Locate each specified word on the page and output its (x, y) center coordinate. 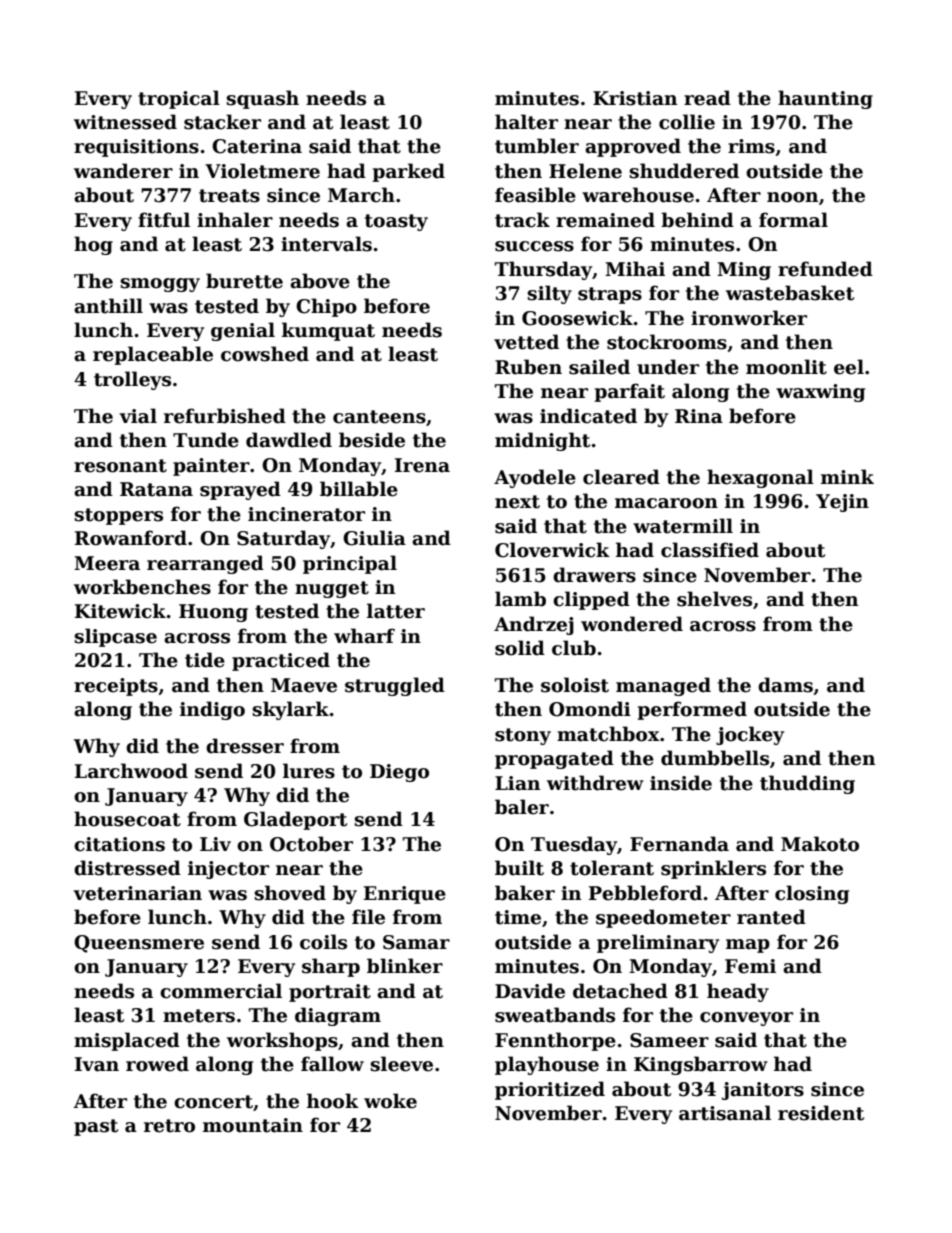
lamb (520, 599)
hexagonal (760, 478)
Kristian (635, 98)
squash (262, 99)
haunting (825, 99)
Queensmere (139, 944)
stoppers (118, 516)
